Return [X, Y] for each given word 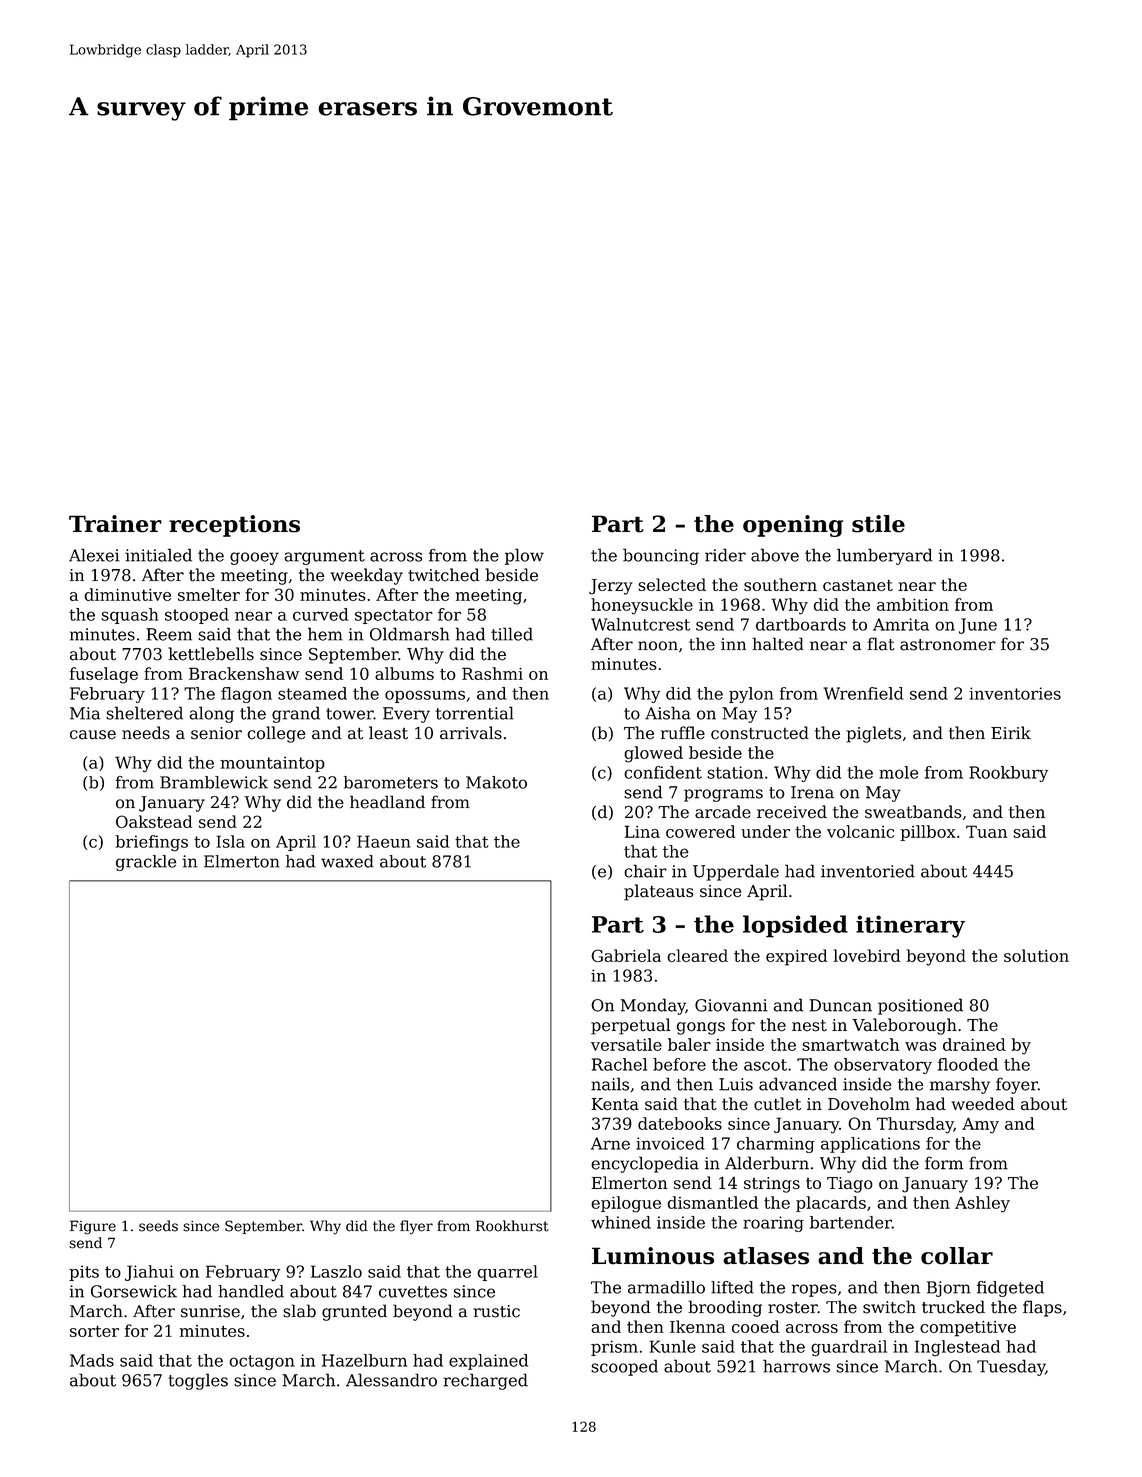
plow [524, 556]
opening [793, 526]
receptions [234, 526]
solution [1036, 955]
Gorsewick [134, 1291]
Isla [230, 841]
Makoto [496, 782]
